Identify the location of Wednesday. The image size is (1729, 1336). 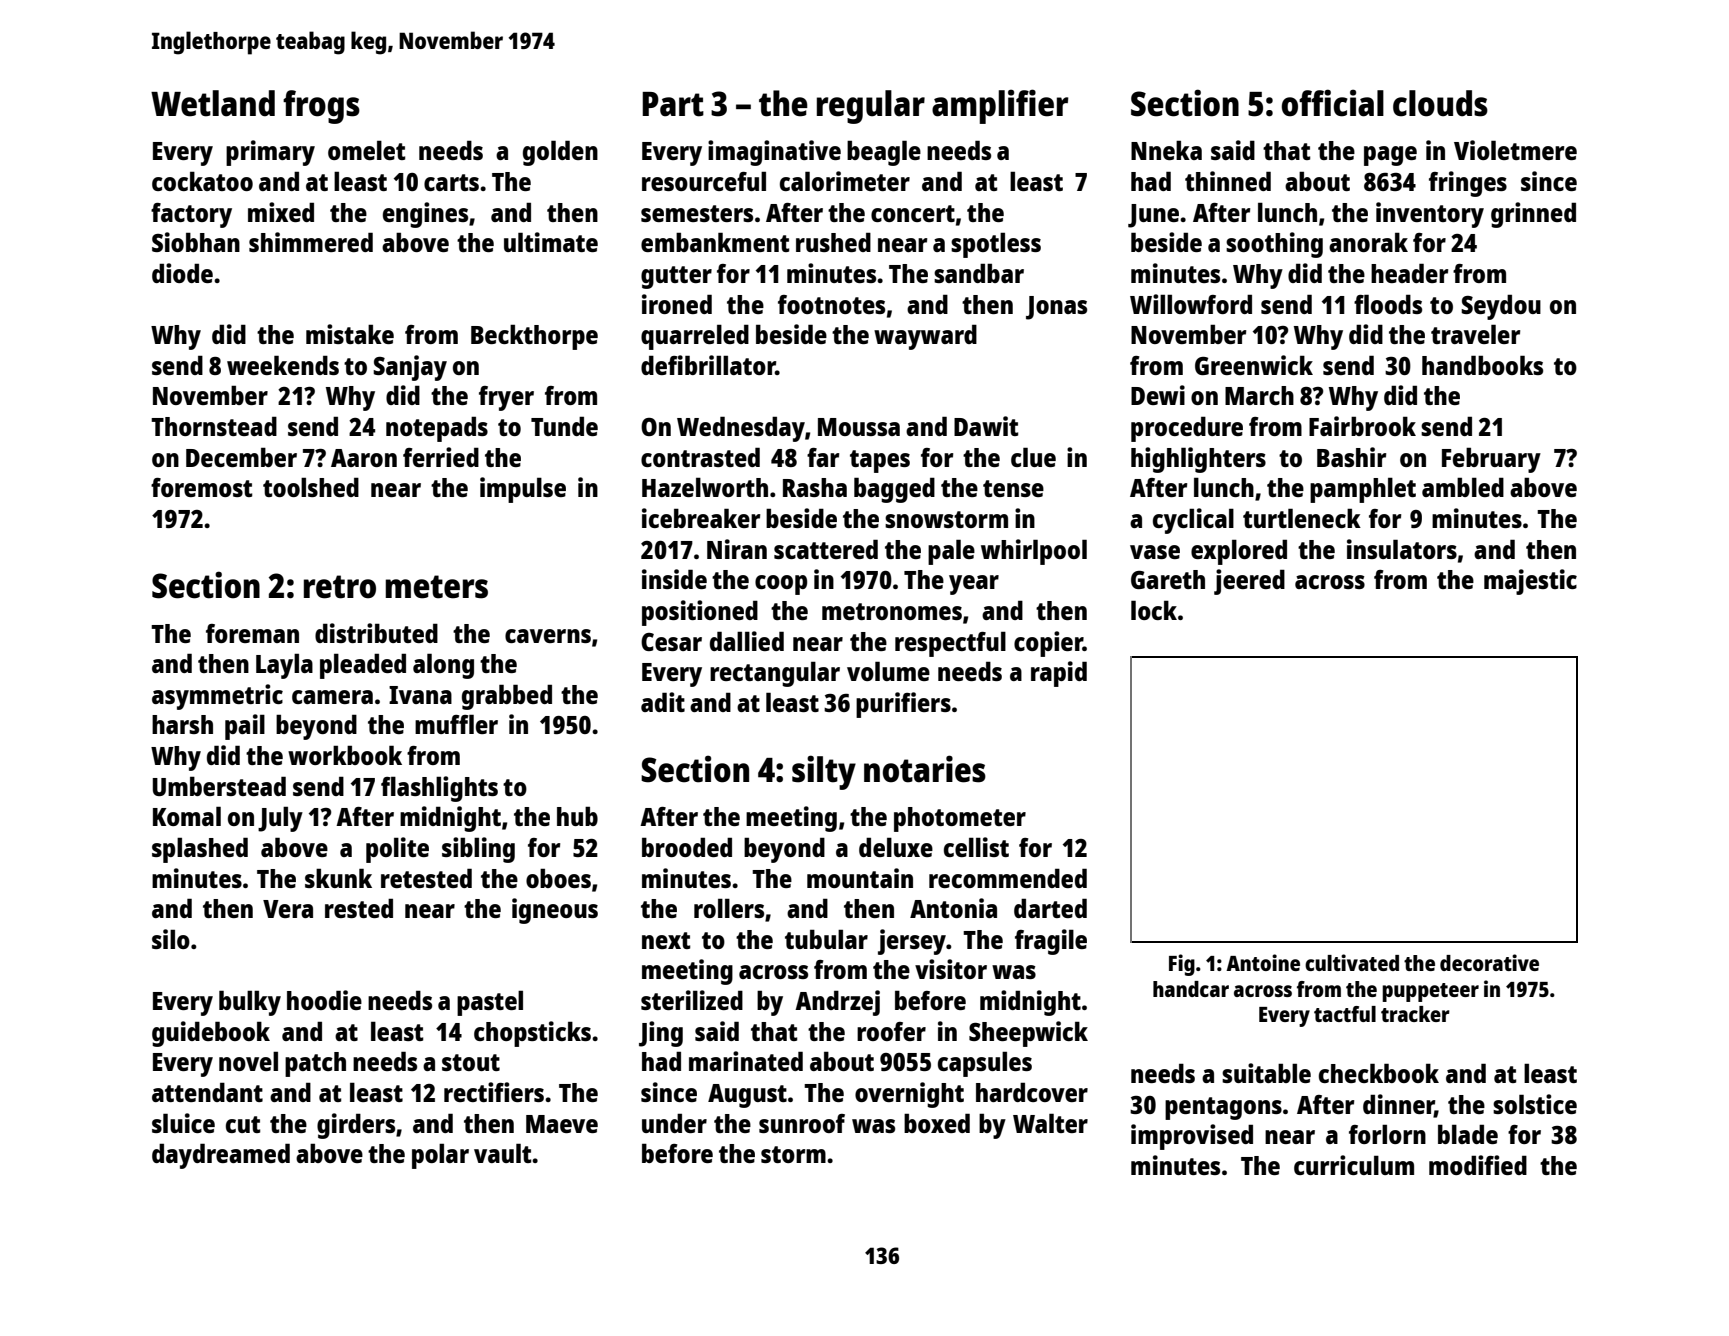
(741, 429).
